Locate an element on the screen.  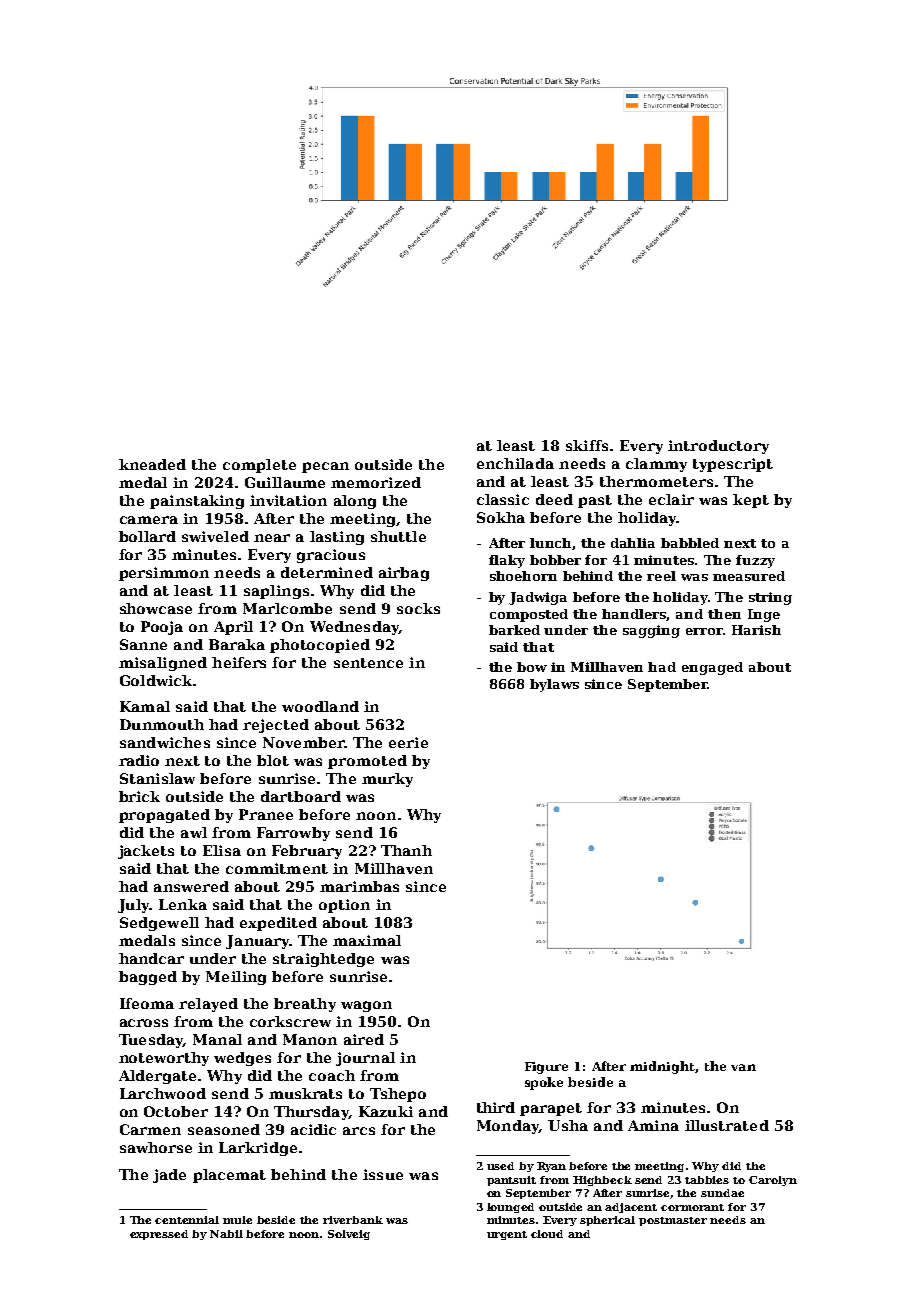
pecan is located at coordinates (325, 467).
